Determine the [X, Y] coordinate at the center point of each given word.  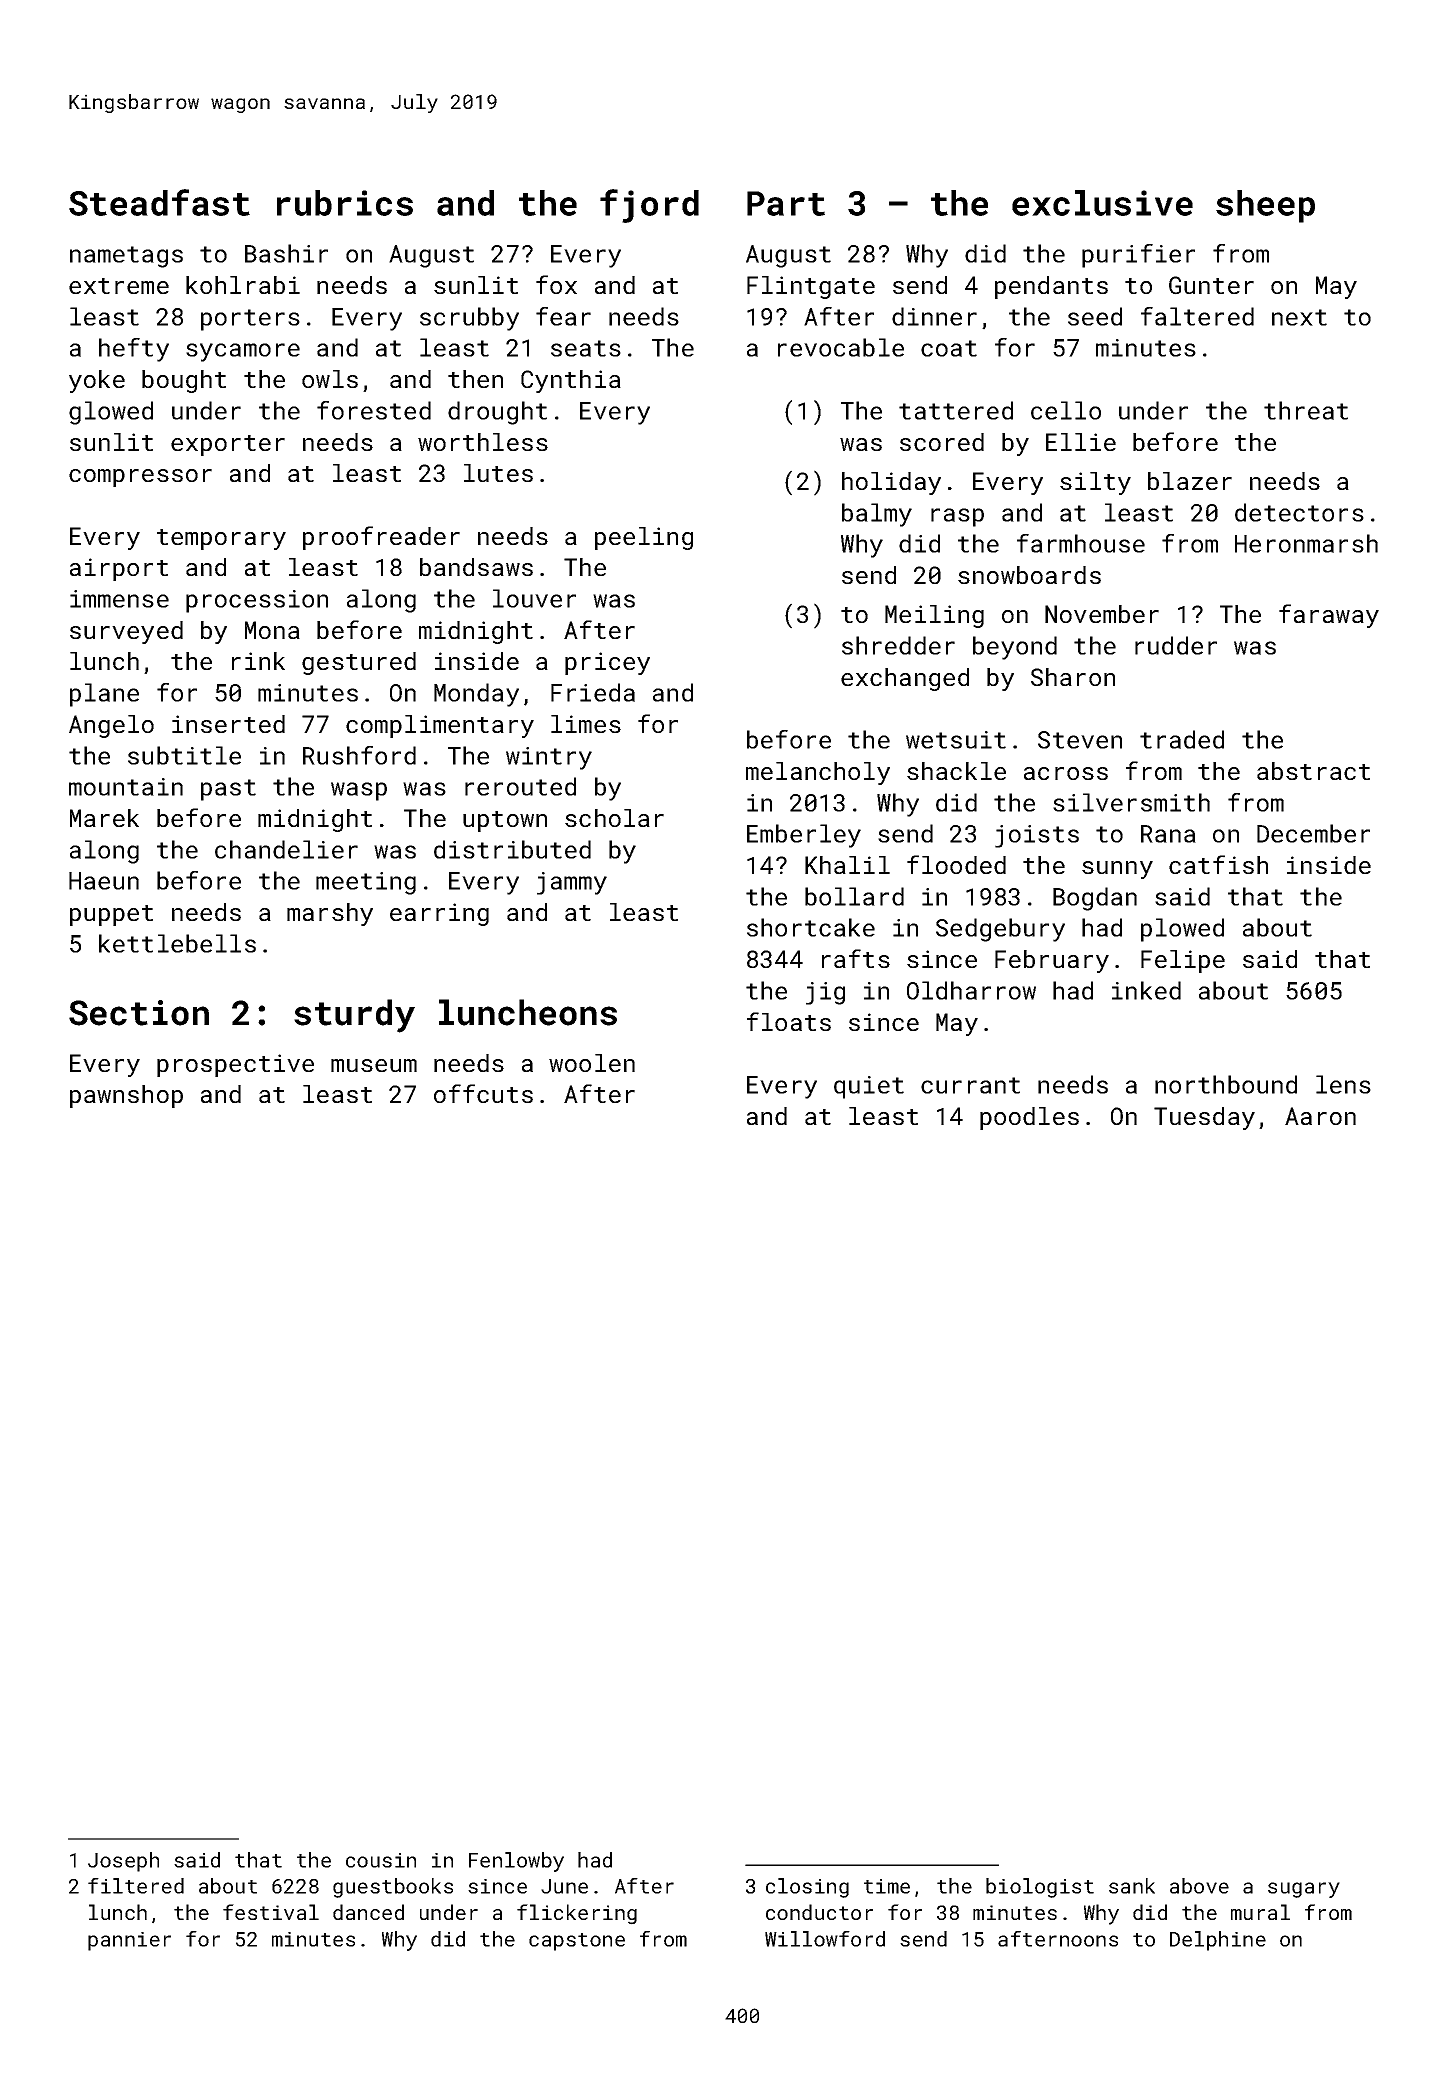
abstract [1313, 771]
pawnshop [126, 1096]
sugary [1304, 1890]
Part [786, 203]
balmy [877, 515]
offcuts [483, 1093]
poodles [1029, 1118]
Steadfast [159, 202]
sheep [1265, 206]
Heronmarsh [1306, 543]
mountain [126, 787]
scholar [614, 818]
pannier [129, 1941]
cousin [381, 1860]
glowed [111, 413]
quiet [869, 1087]
